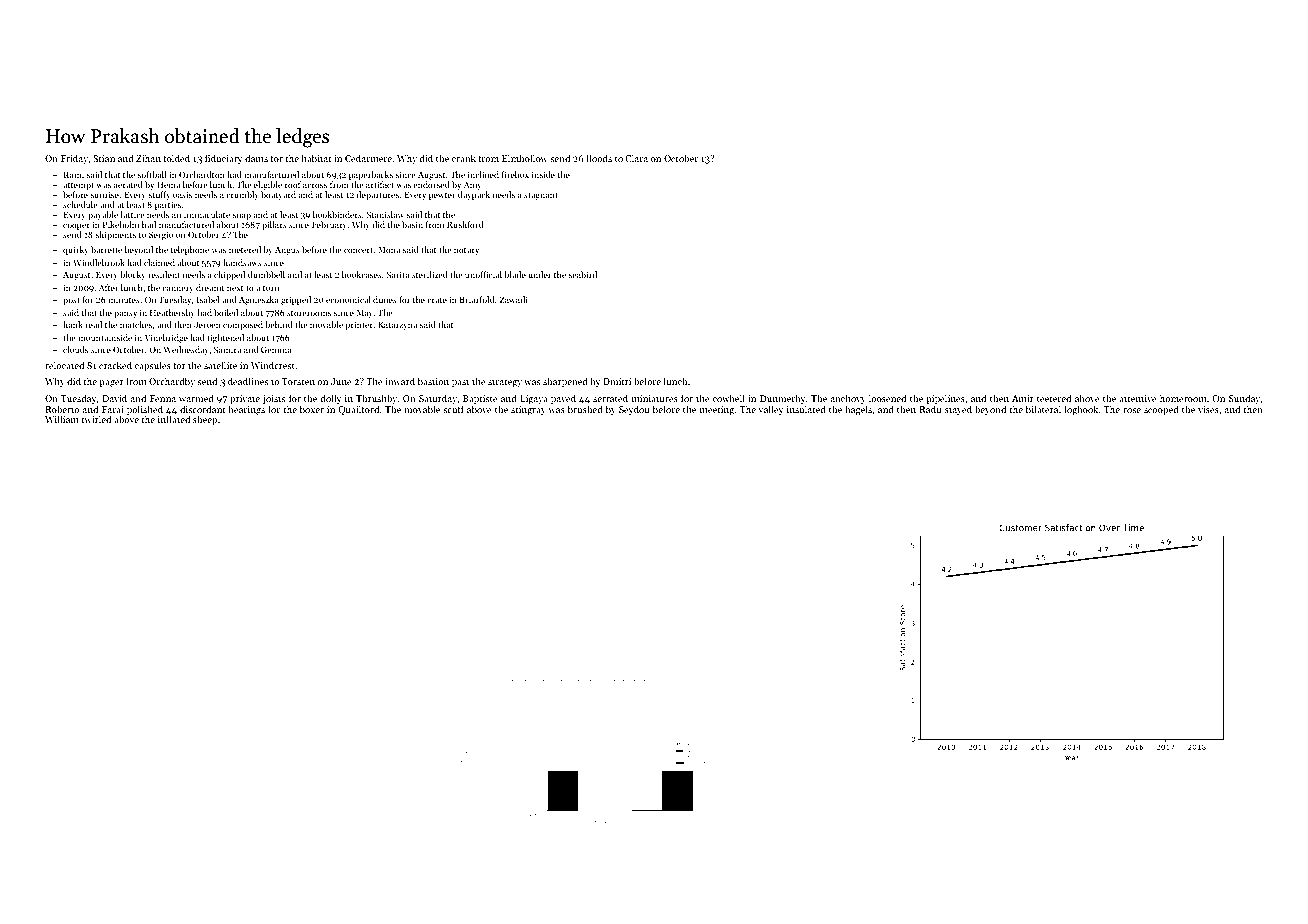 The width and height of the page is (1308, 924). What do you see at coordinates (617, 381) in the page?
I see `Dmitri` at bounding box center [617, 381].
